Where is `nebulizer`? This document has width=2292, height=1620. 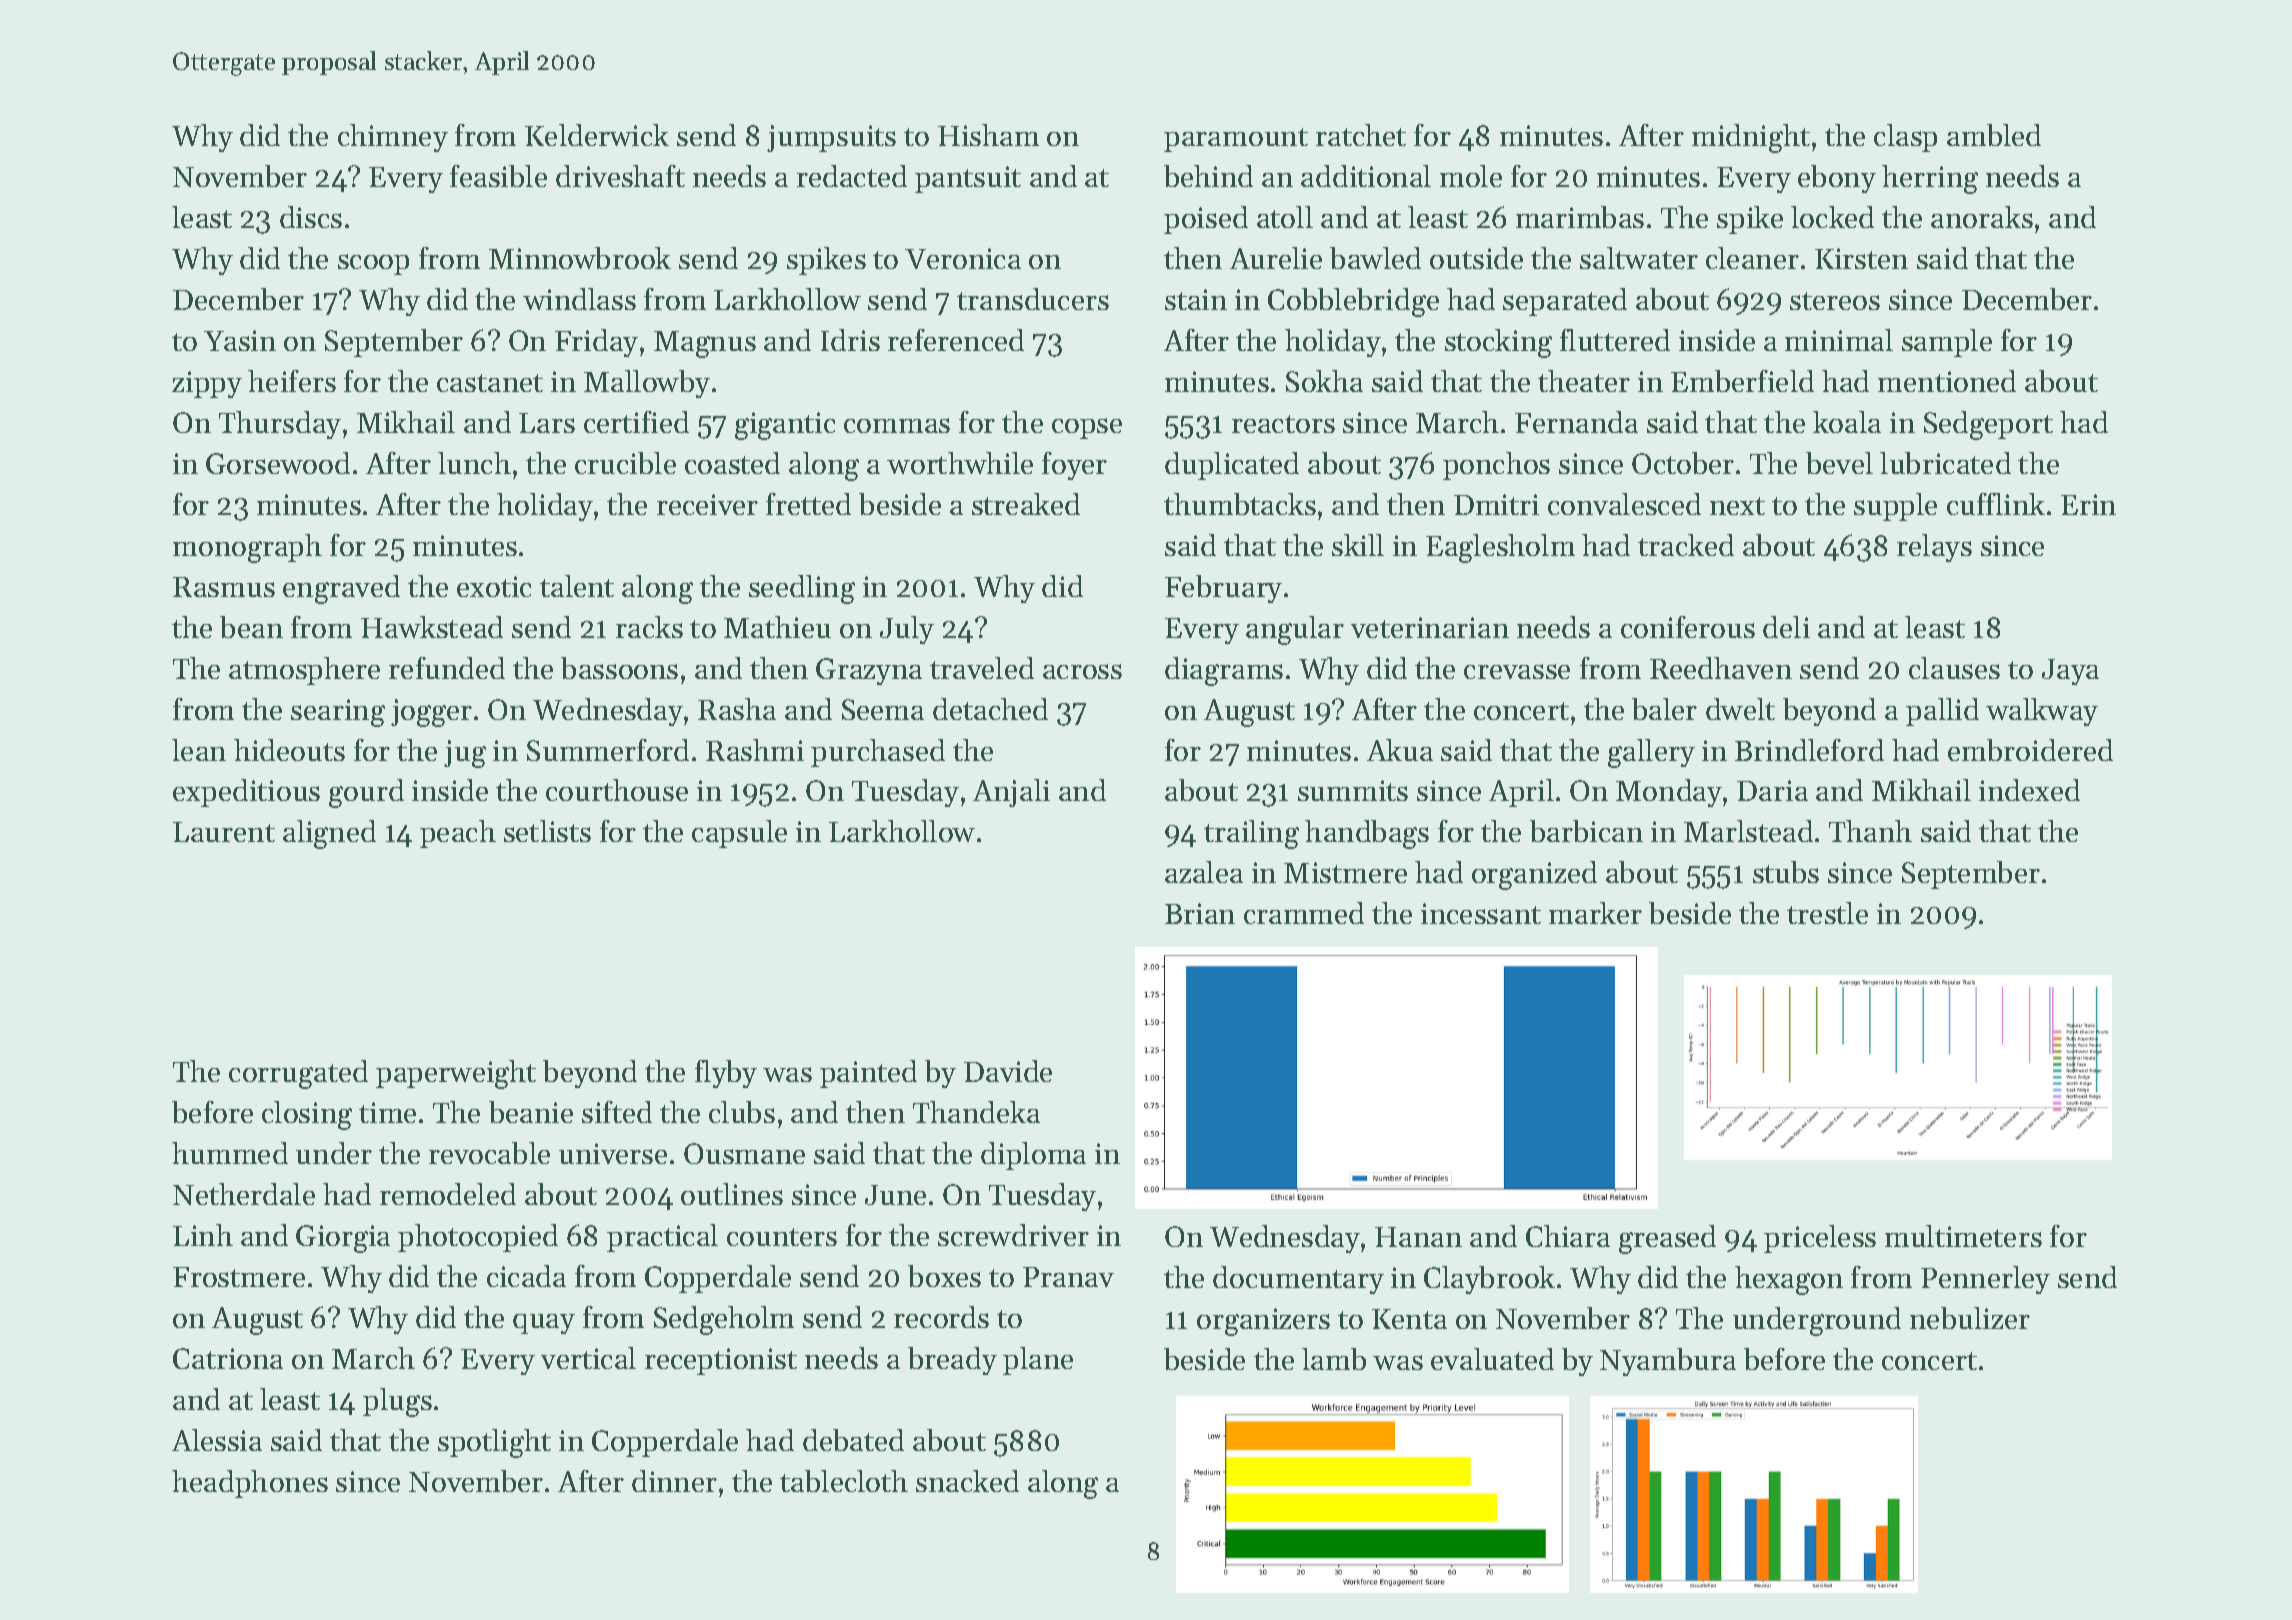
nebulizer is located at coordinates (1970, 1318).
